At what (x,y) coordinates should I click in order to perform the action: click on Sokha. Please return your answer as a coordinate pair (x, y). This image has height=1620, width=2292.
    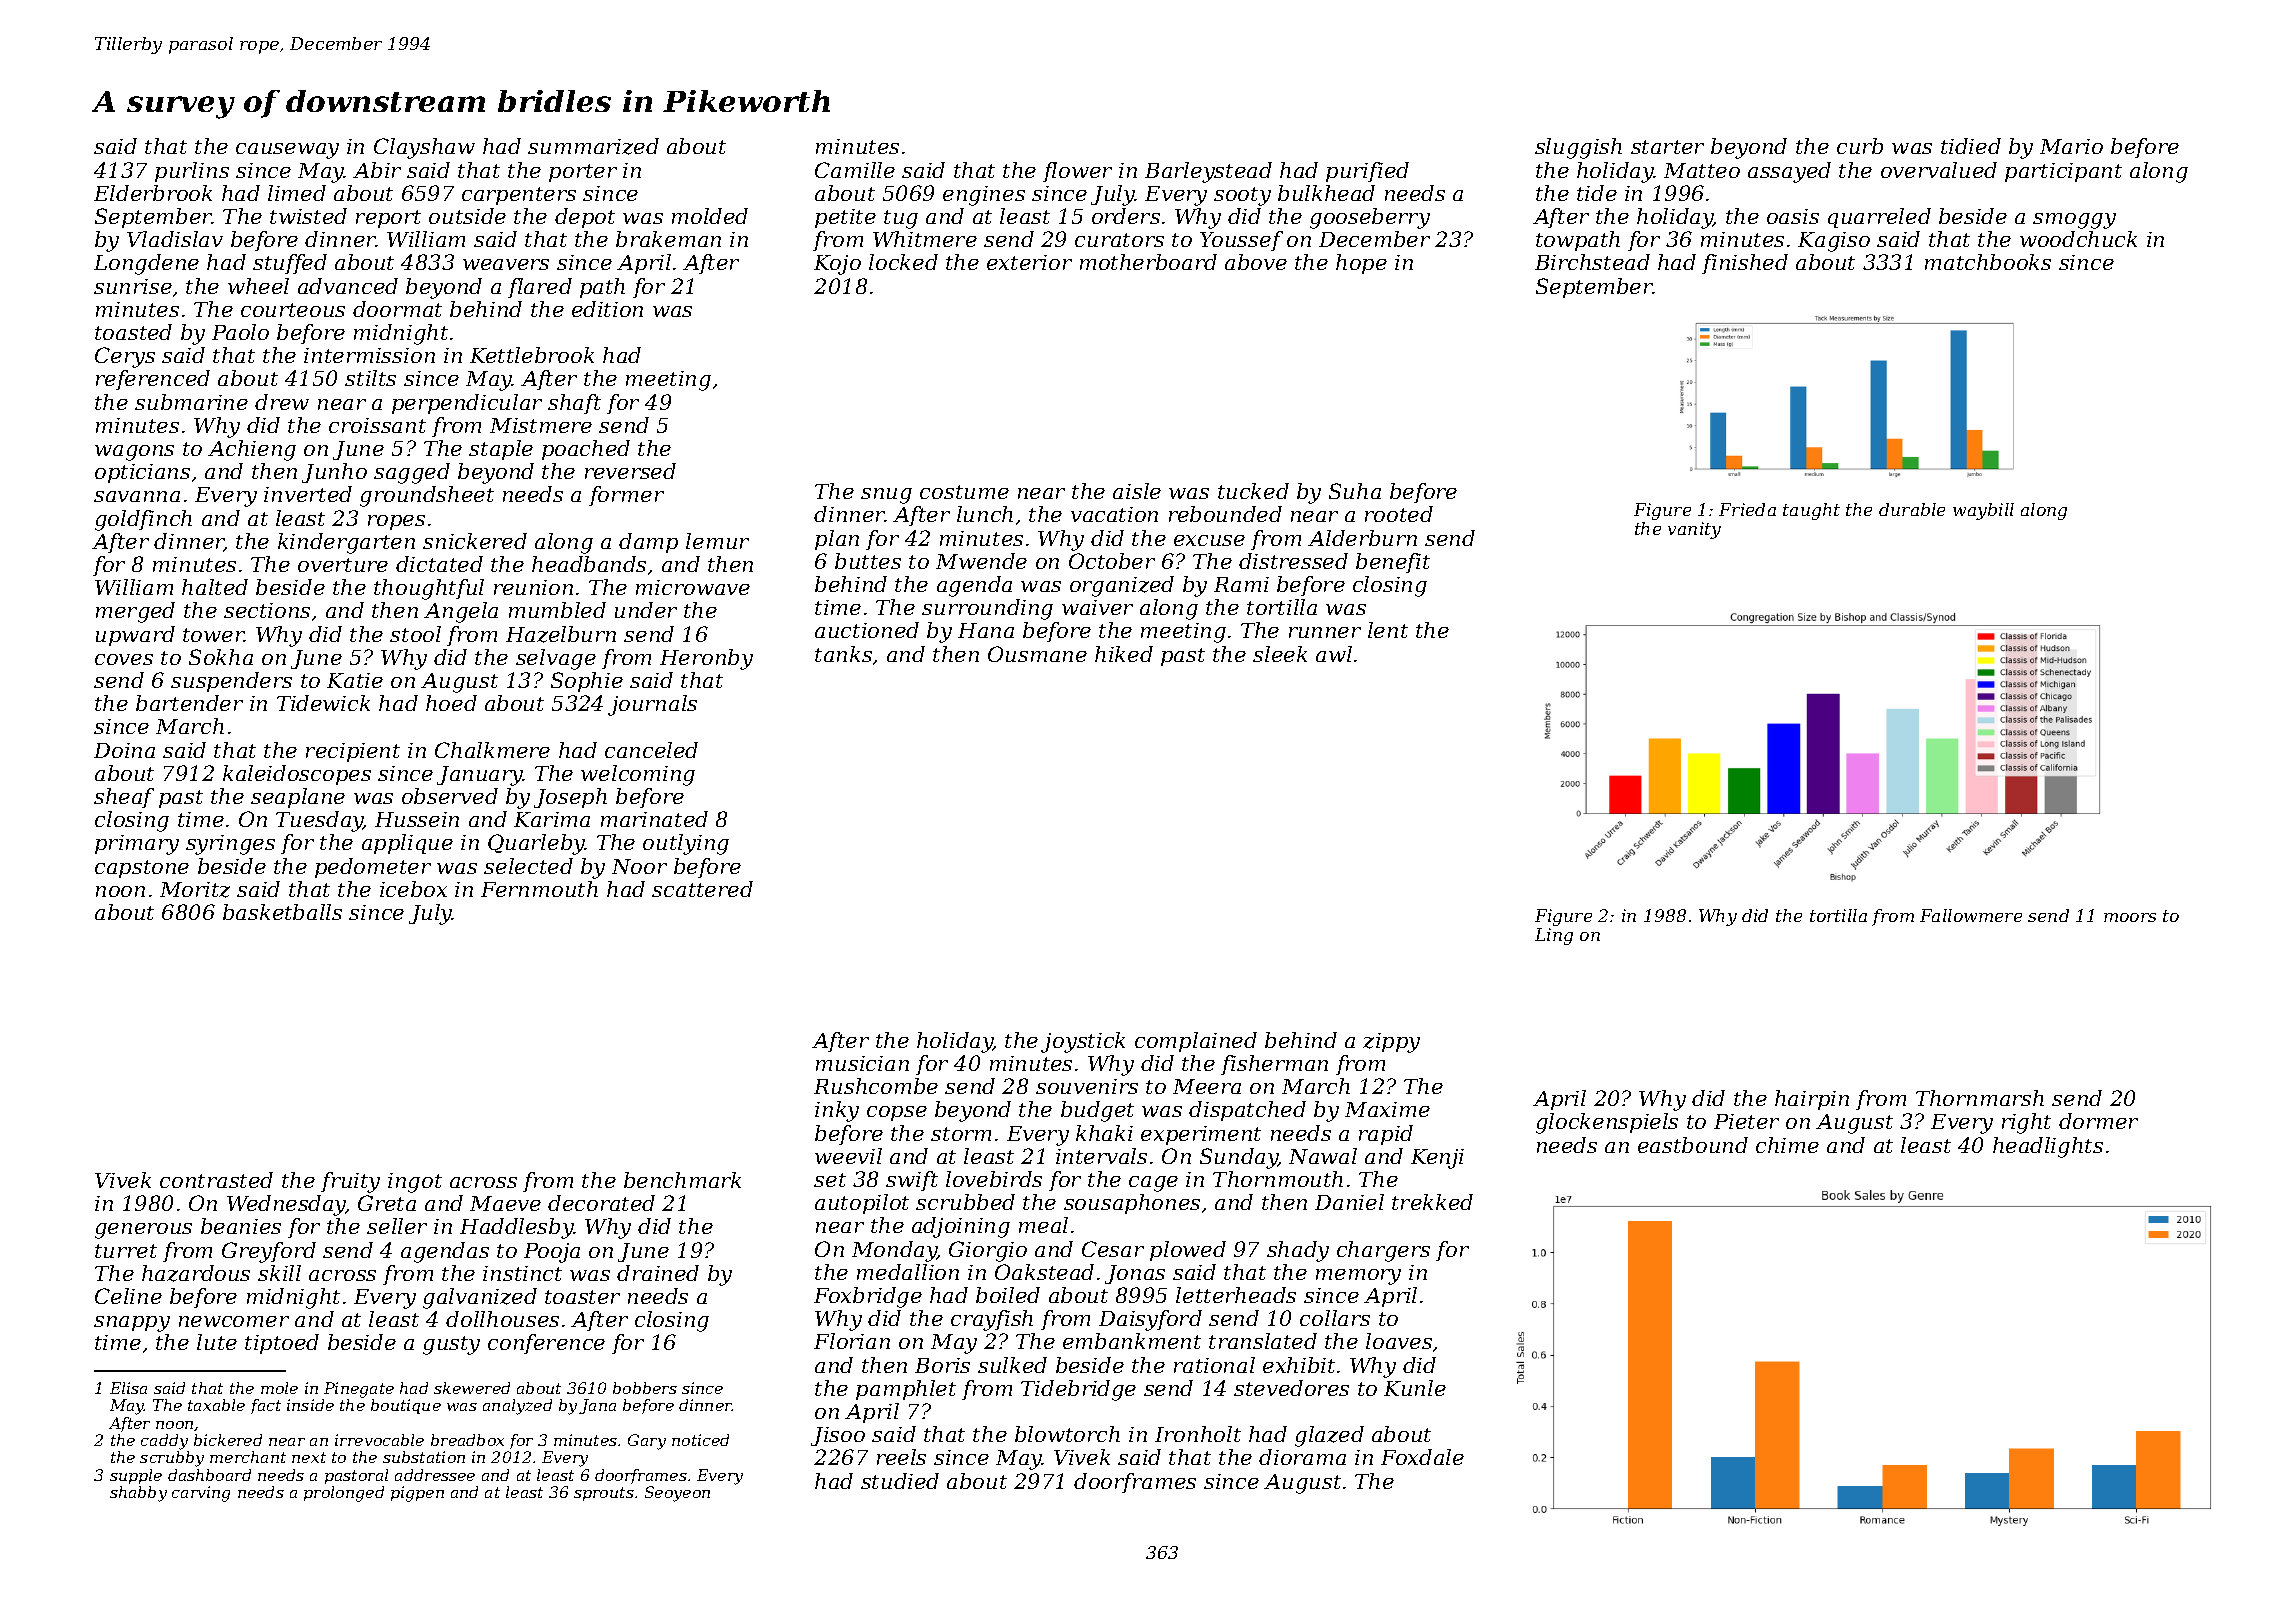
    Looking at the image, I should click on (221, 657).
